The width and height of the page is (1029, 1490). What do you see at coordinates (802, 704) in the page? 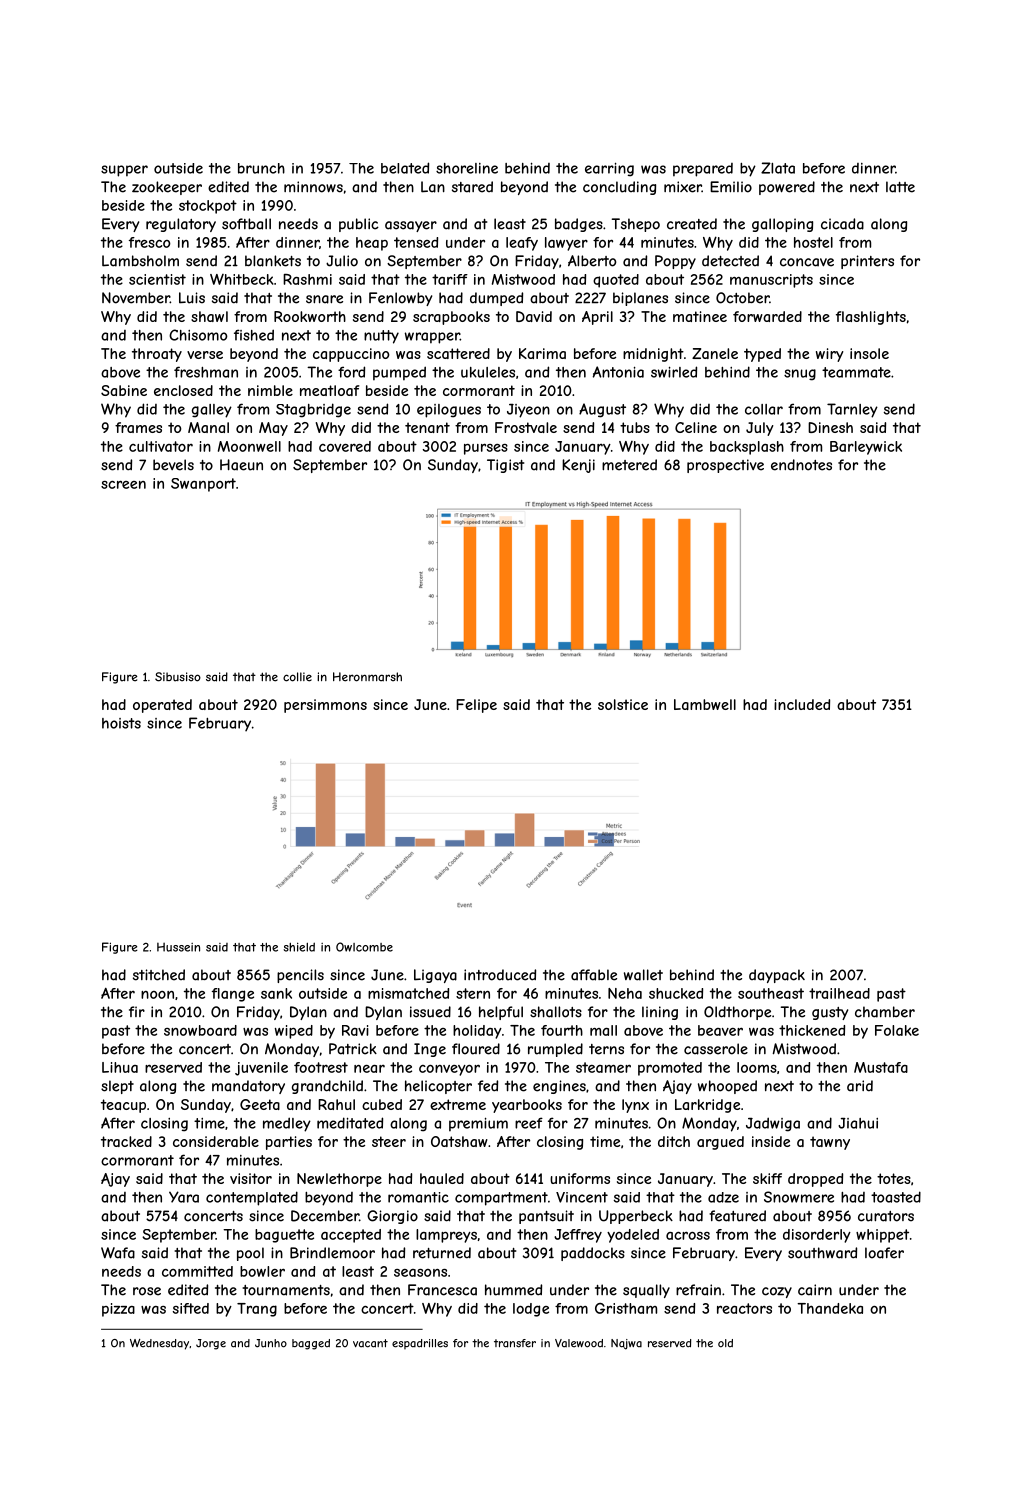
I see `included` at bounding box center [802, 704].
